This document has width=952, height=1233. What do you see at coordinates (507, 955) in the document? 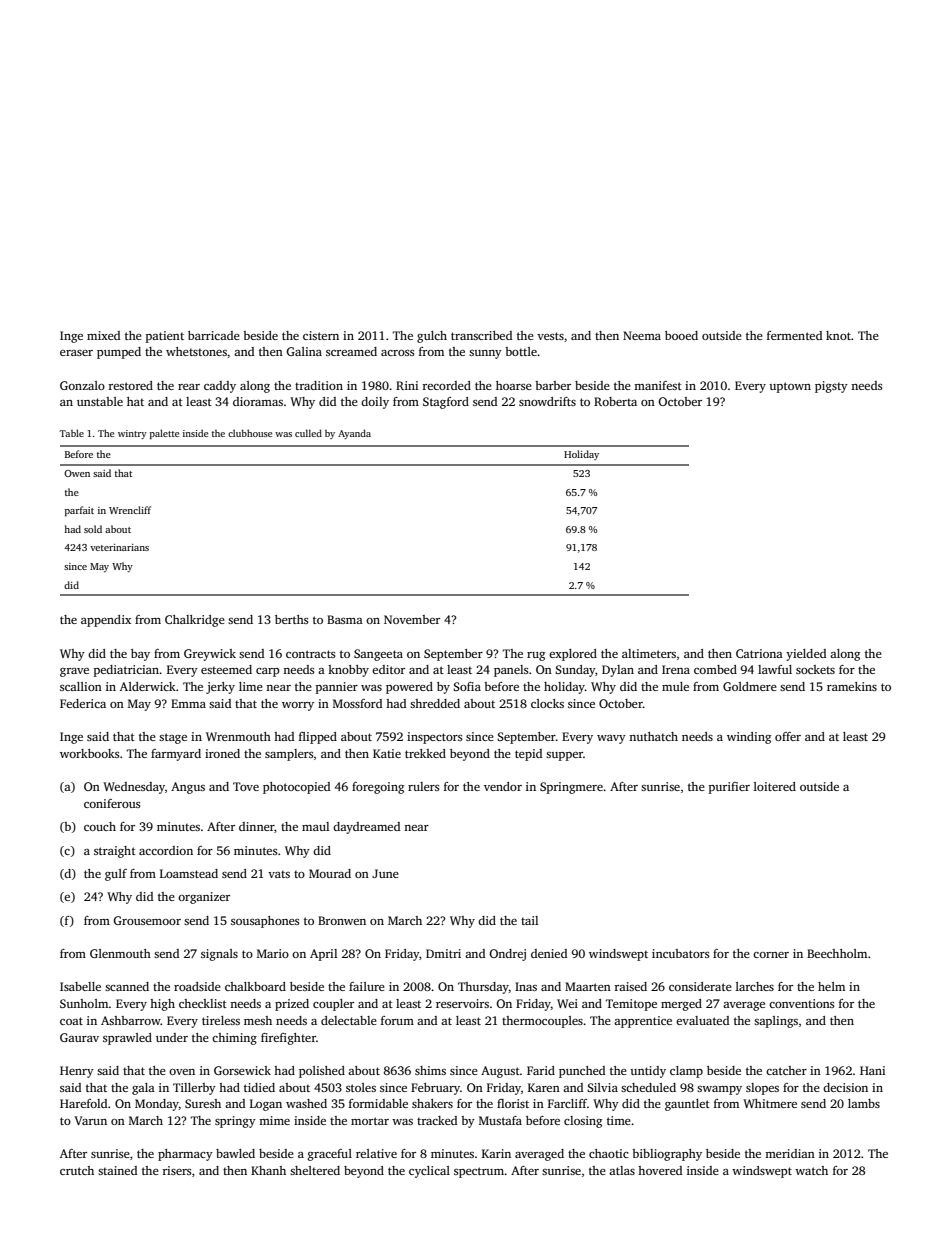
I see `Ondrej` at bounding box center [507, 955].
